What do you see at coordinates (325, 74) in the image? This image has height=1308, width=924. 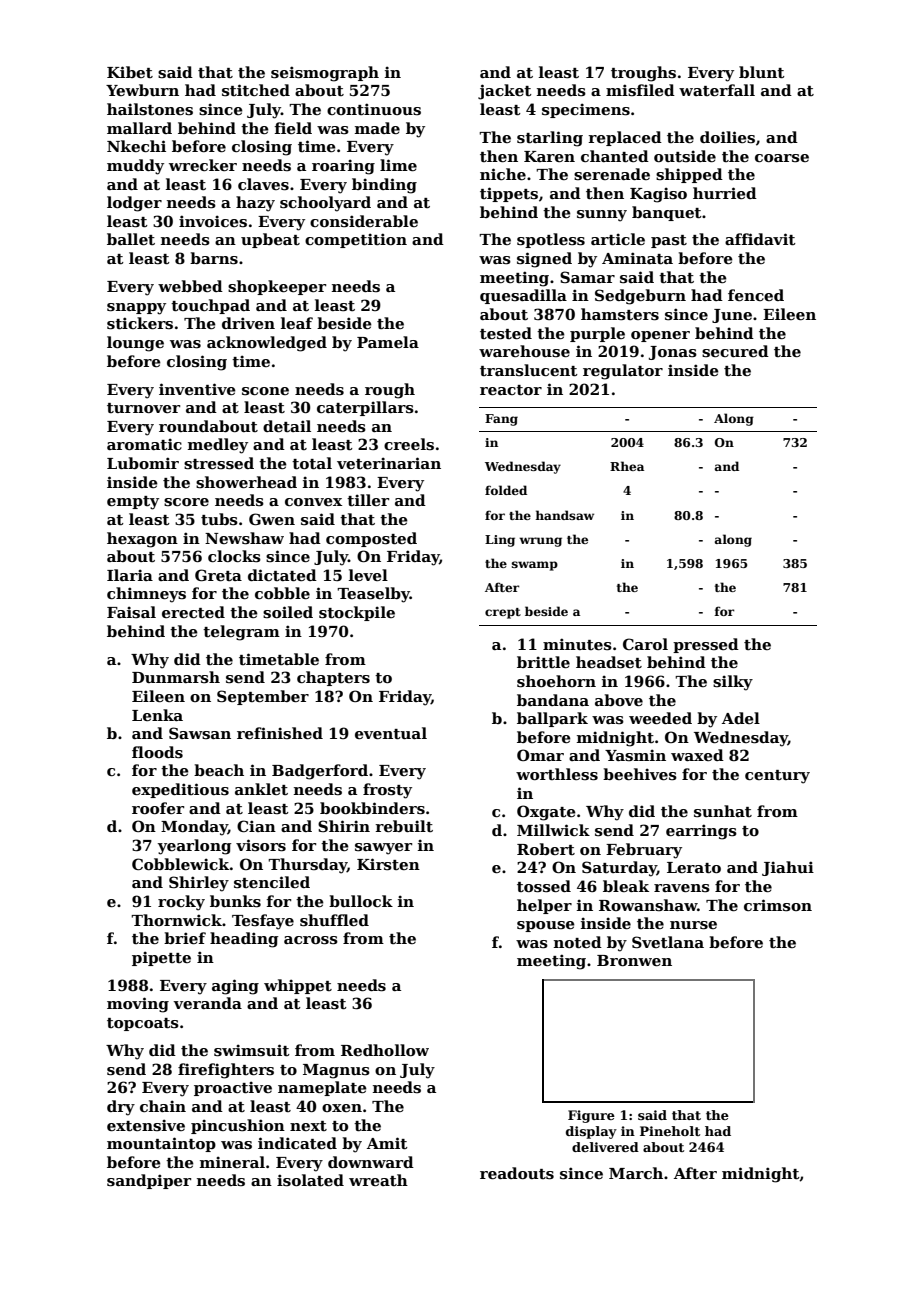 I see `seismograph` at bounding box center [325, 74].
